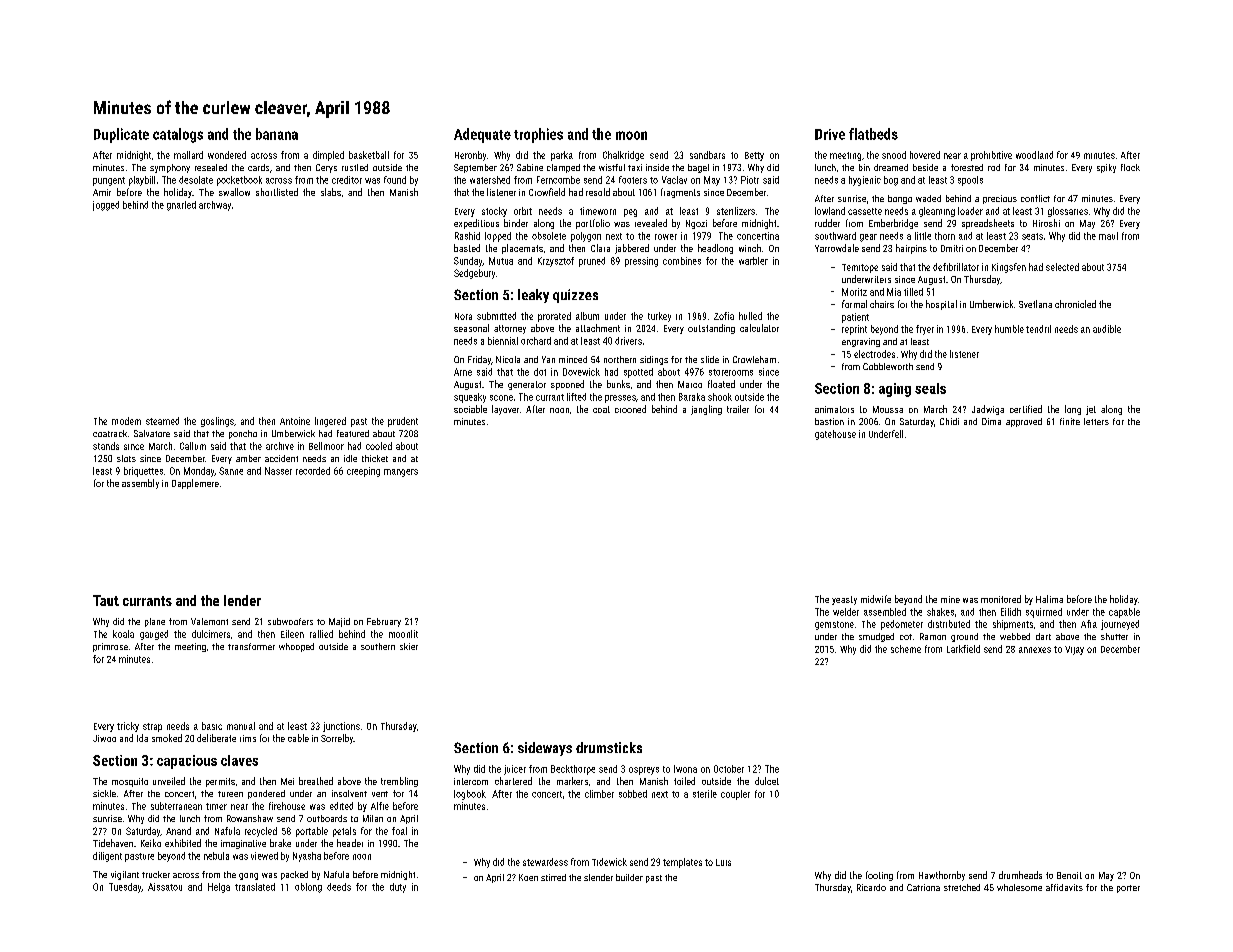 The height and width of the screenshot is (952, 1233). Describe the element at coordinates (767, 781) in the screenshot. I see `dulcet` at that location.
